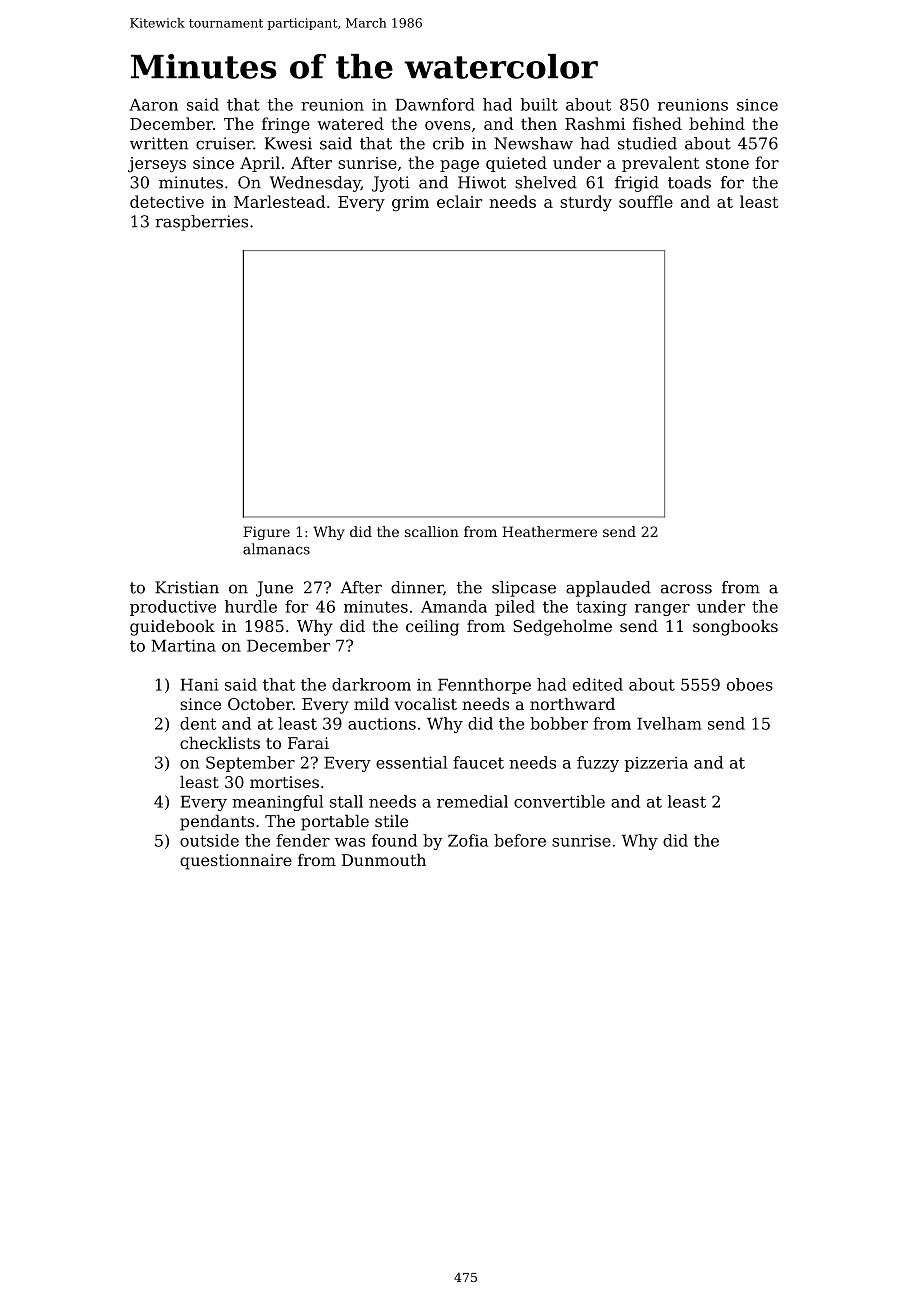 This page has width=908, height=1316. I want to click on Figure, so click(266, 533).
